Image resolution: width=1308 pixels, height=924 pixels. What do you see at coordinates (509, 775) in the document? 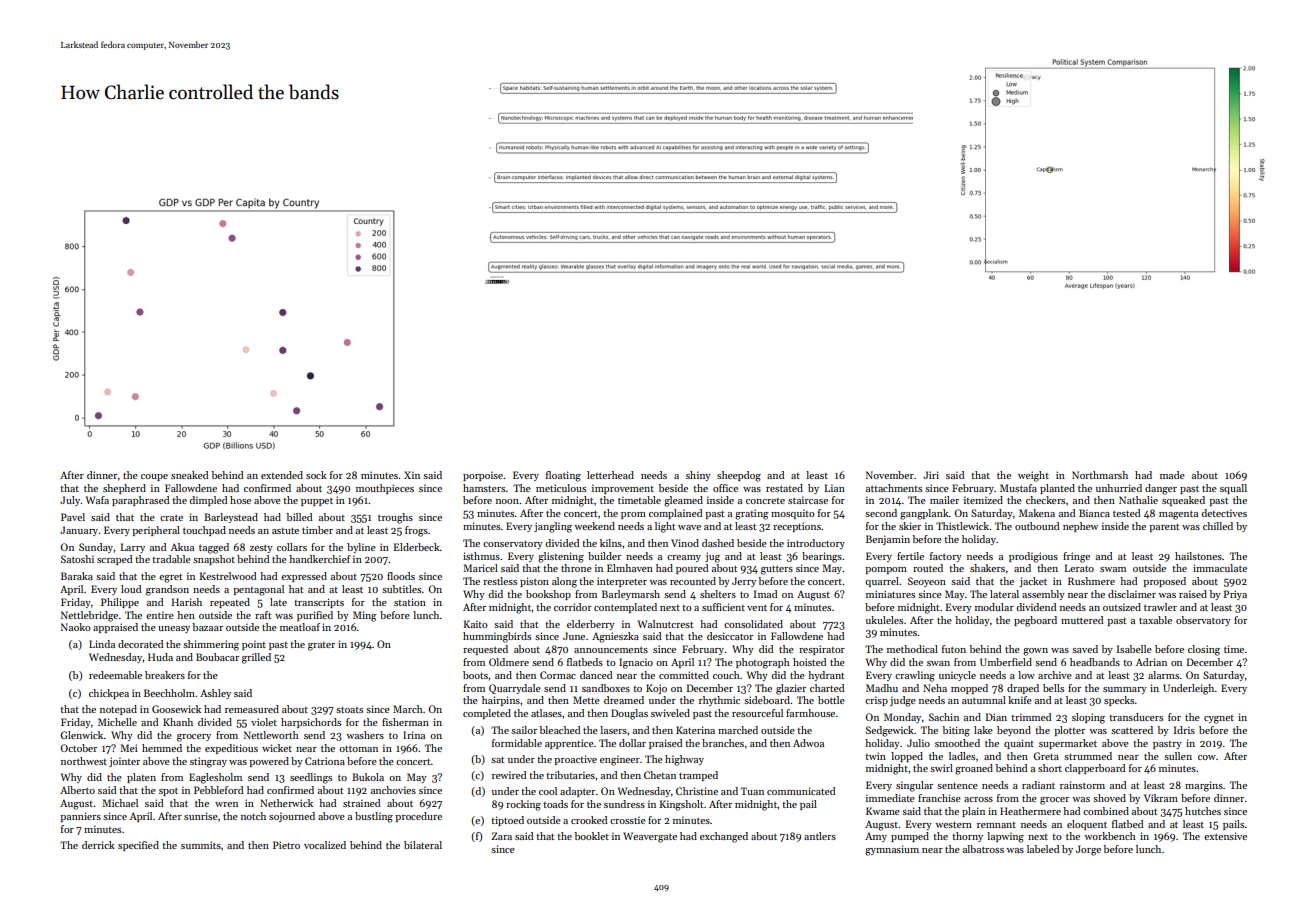
I see `rewired` at bounding box center [509, 775].
